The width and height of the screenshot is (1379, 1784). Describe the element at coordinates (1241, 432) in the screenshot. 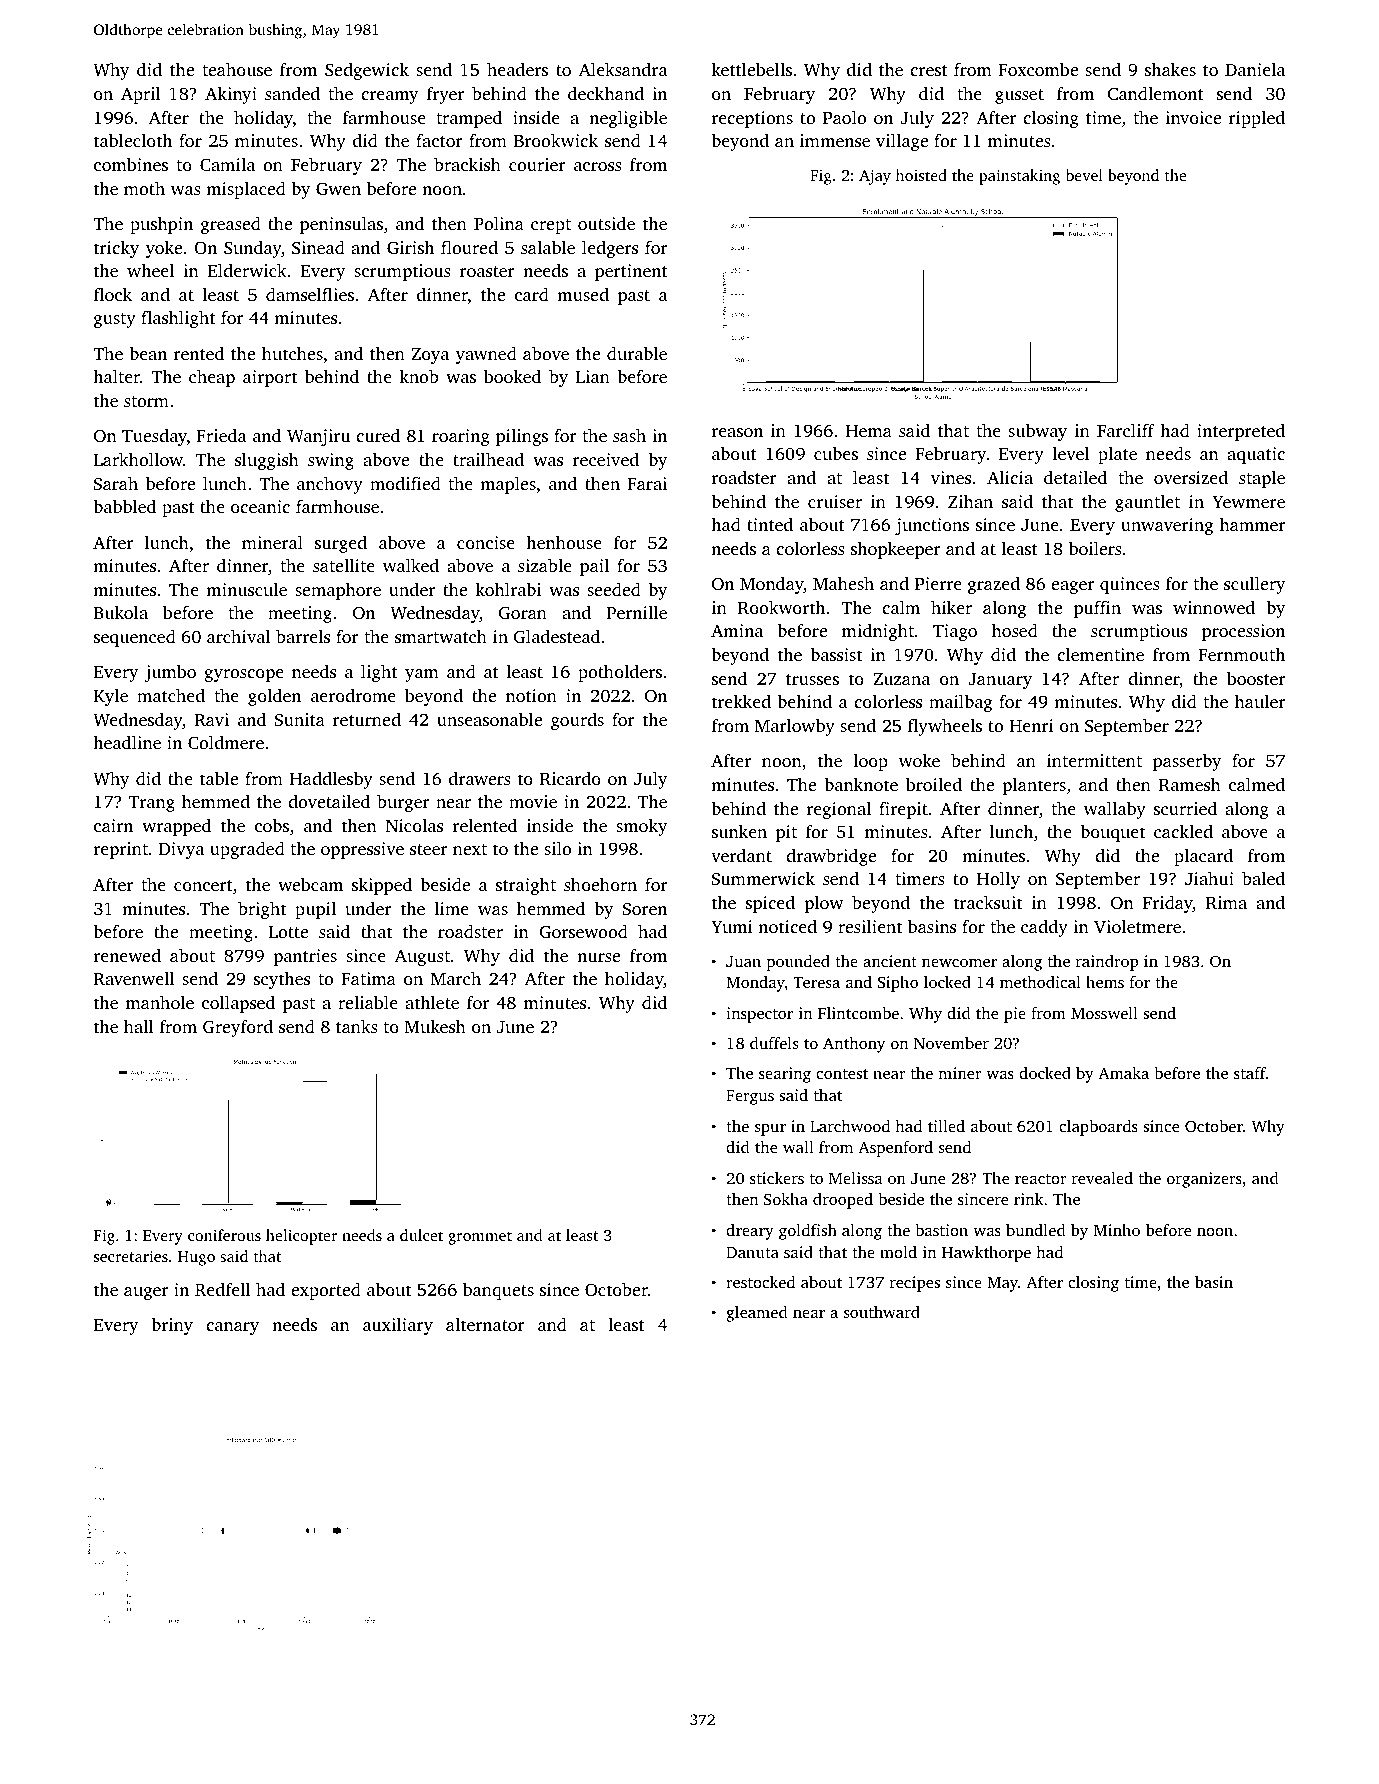

I see `interpreted` at that location.
